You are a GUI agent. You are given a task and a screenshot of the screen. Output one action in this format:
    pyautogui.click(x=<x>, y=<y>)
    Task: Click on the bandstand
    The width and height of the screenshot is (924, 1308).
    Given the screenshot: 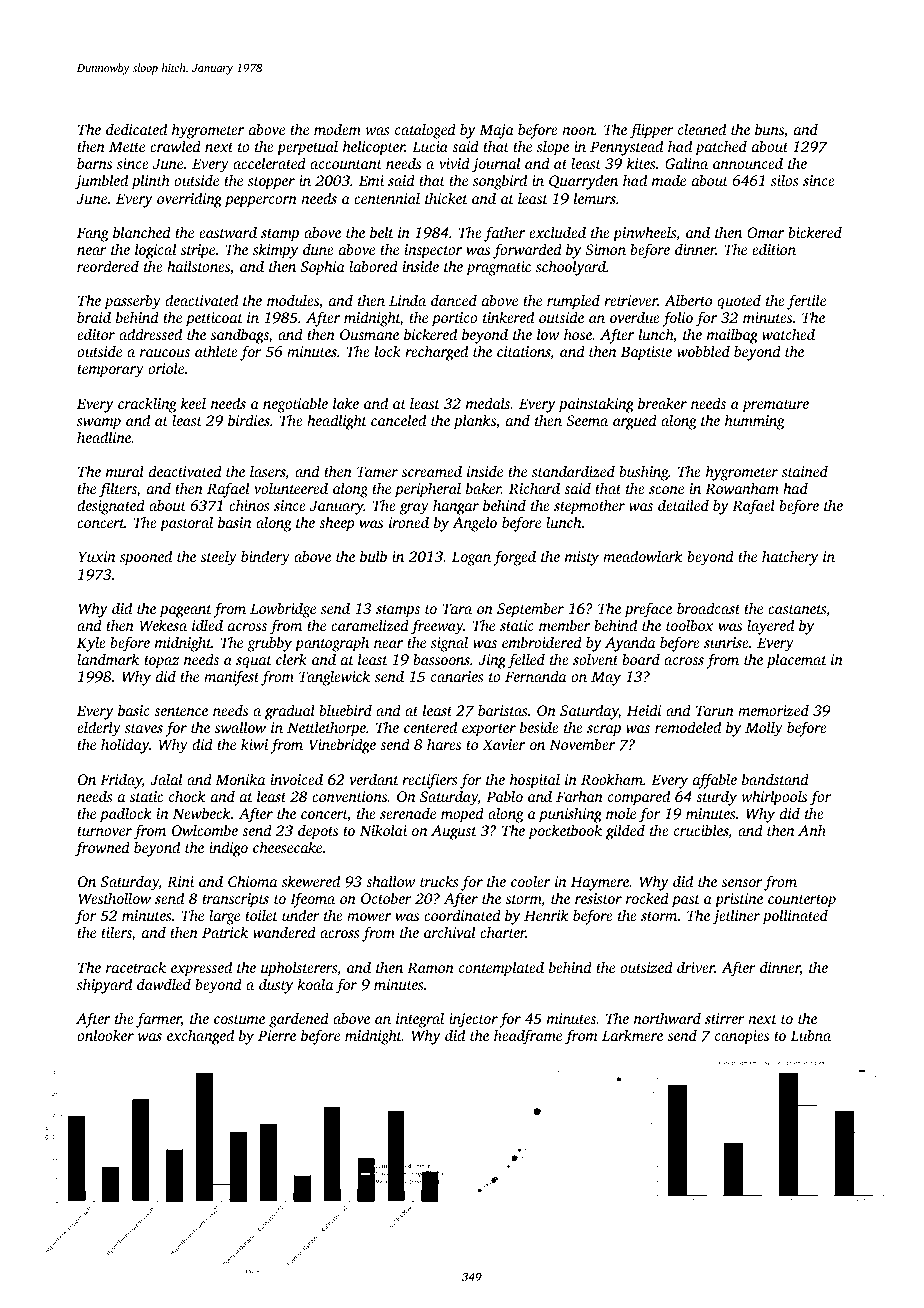 What is the action you would take?
    pyautogui.click(x=775, y=779)
